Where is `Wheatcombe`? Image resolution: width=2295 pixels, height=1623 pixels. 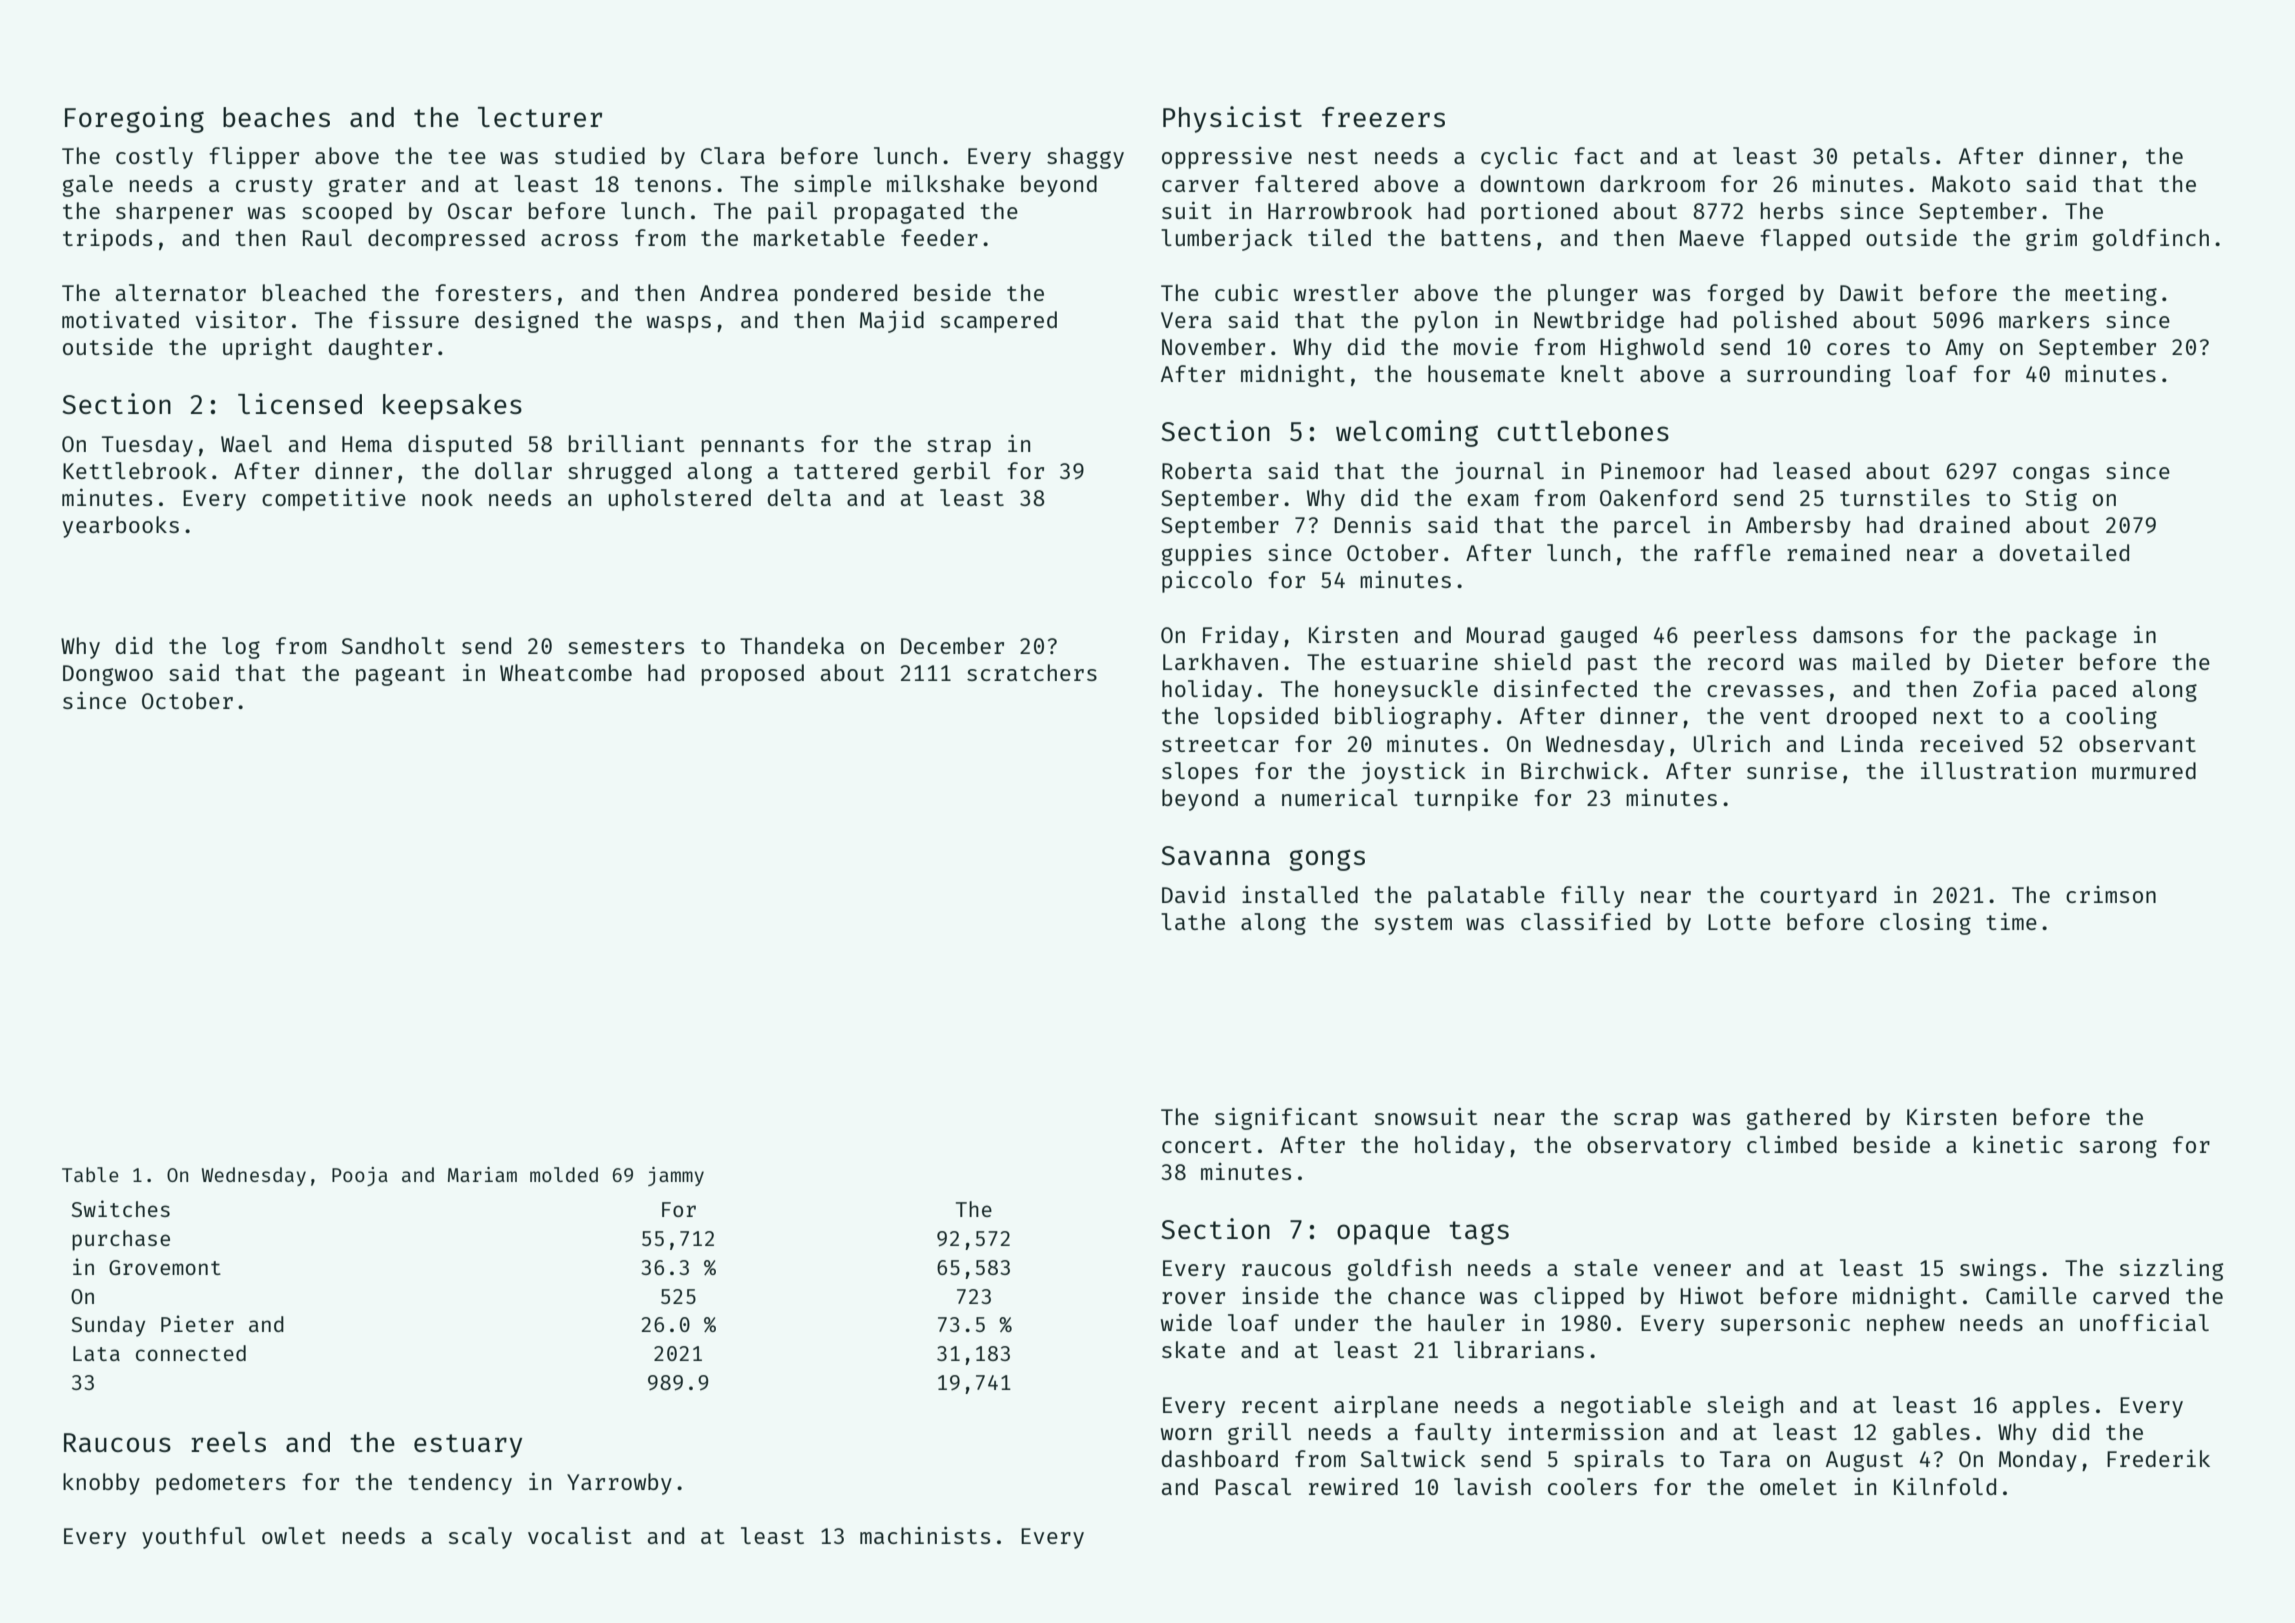 Wheatcombe is located at coordinates (566, 672).
